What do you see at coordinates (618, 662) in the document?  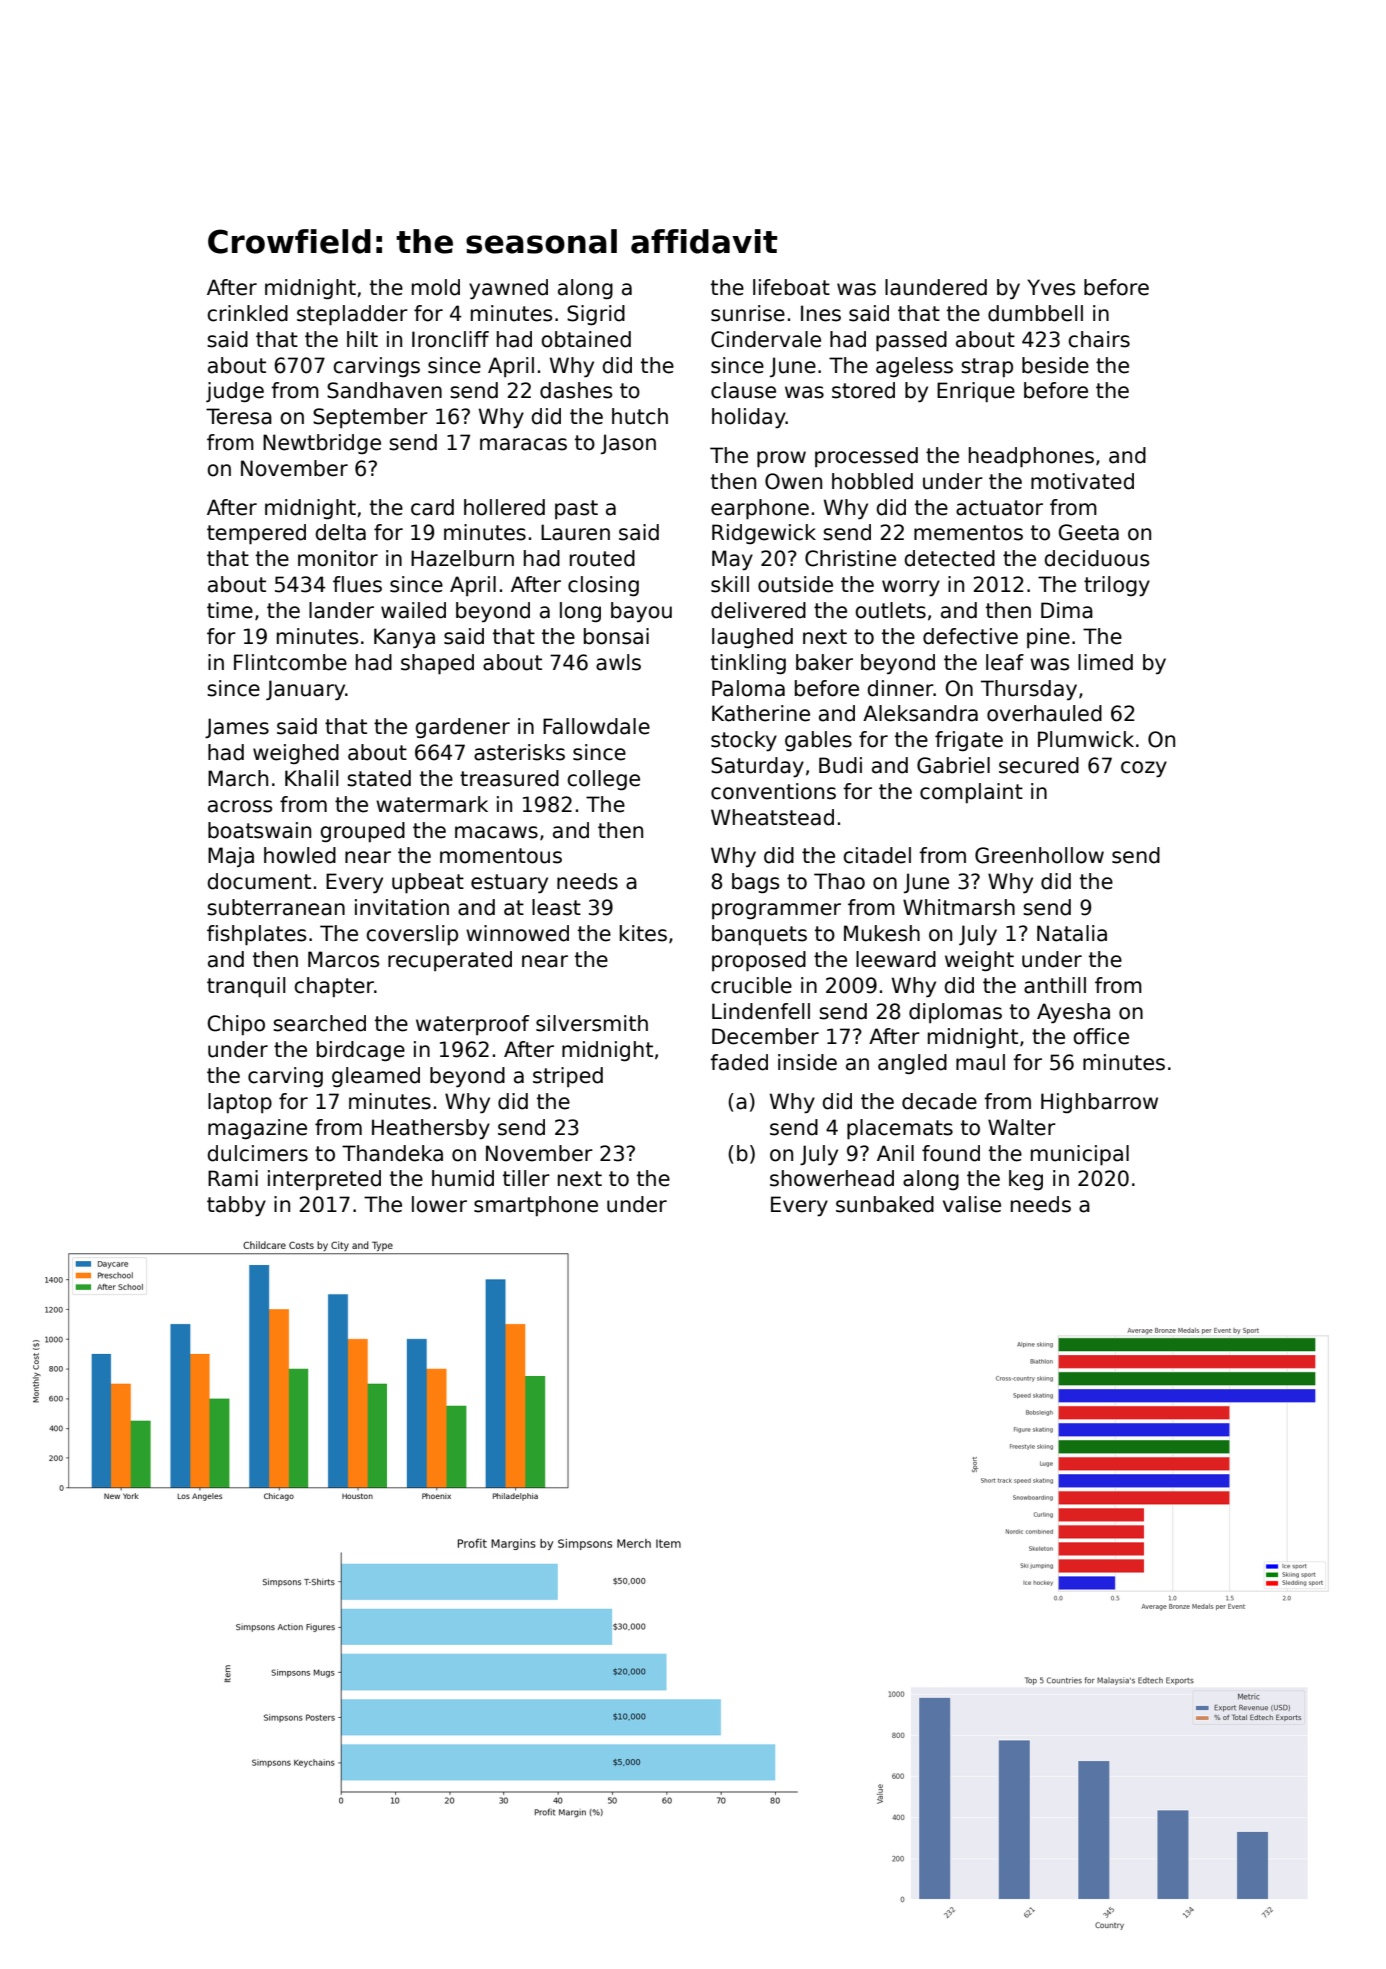 I see `awls` at bounding box center [618, 662].
